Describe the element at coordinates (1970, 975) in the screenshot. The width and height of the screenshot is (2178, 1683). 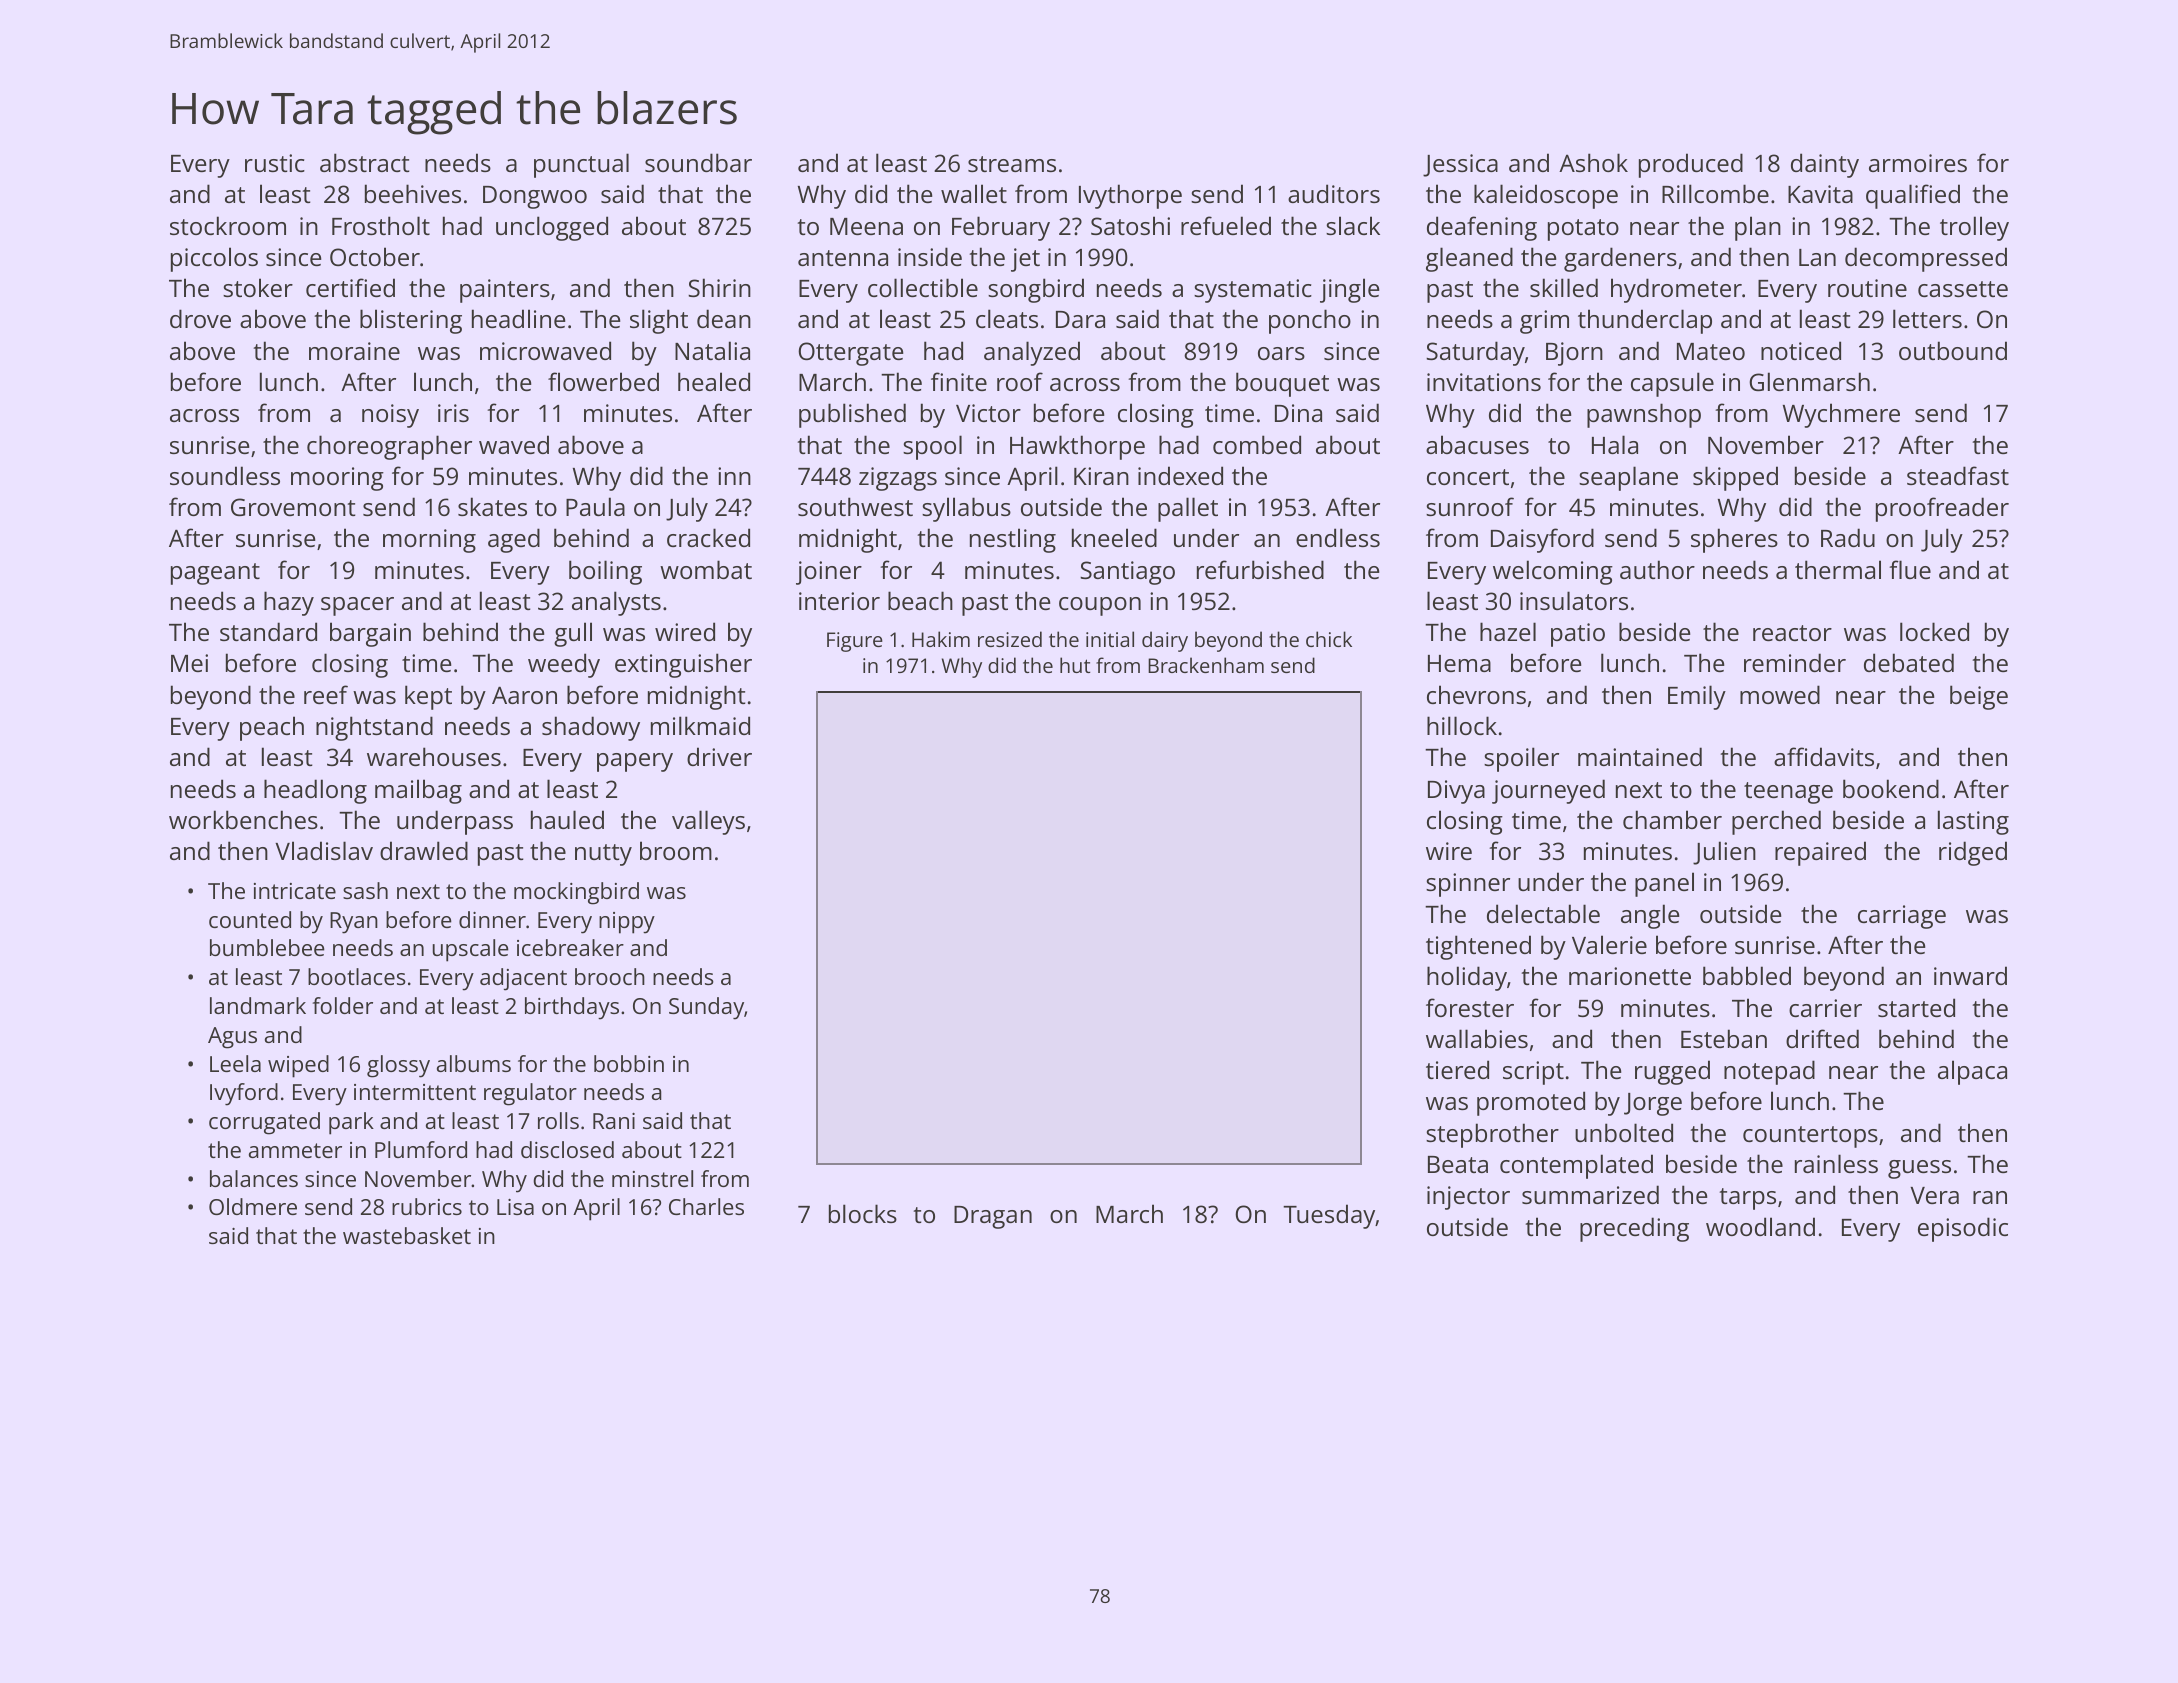
I see `inward` at that location.
